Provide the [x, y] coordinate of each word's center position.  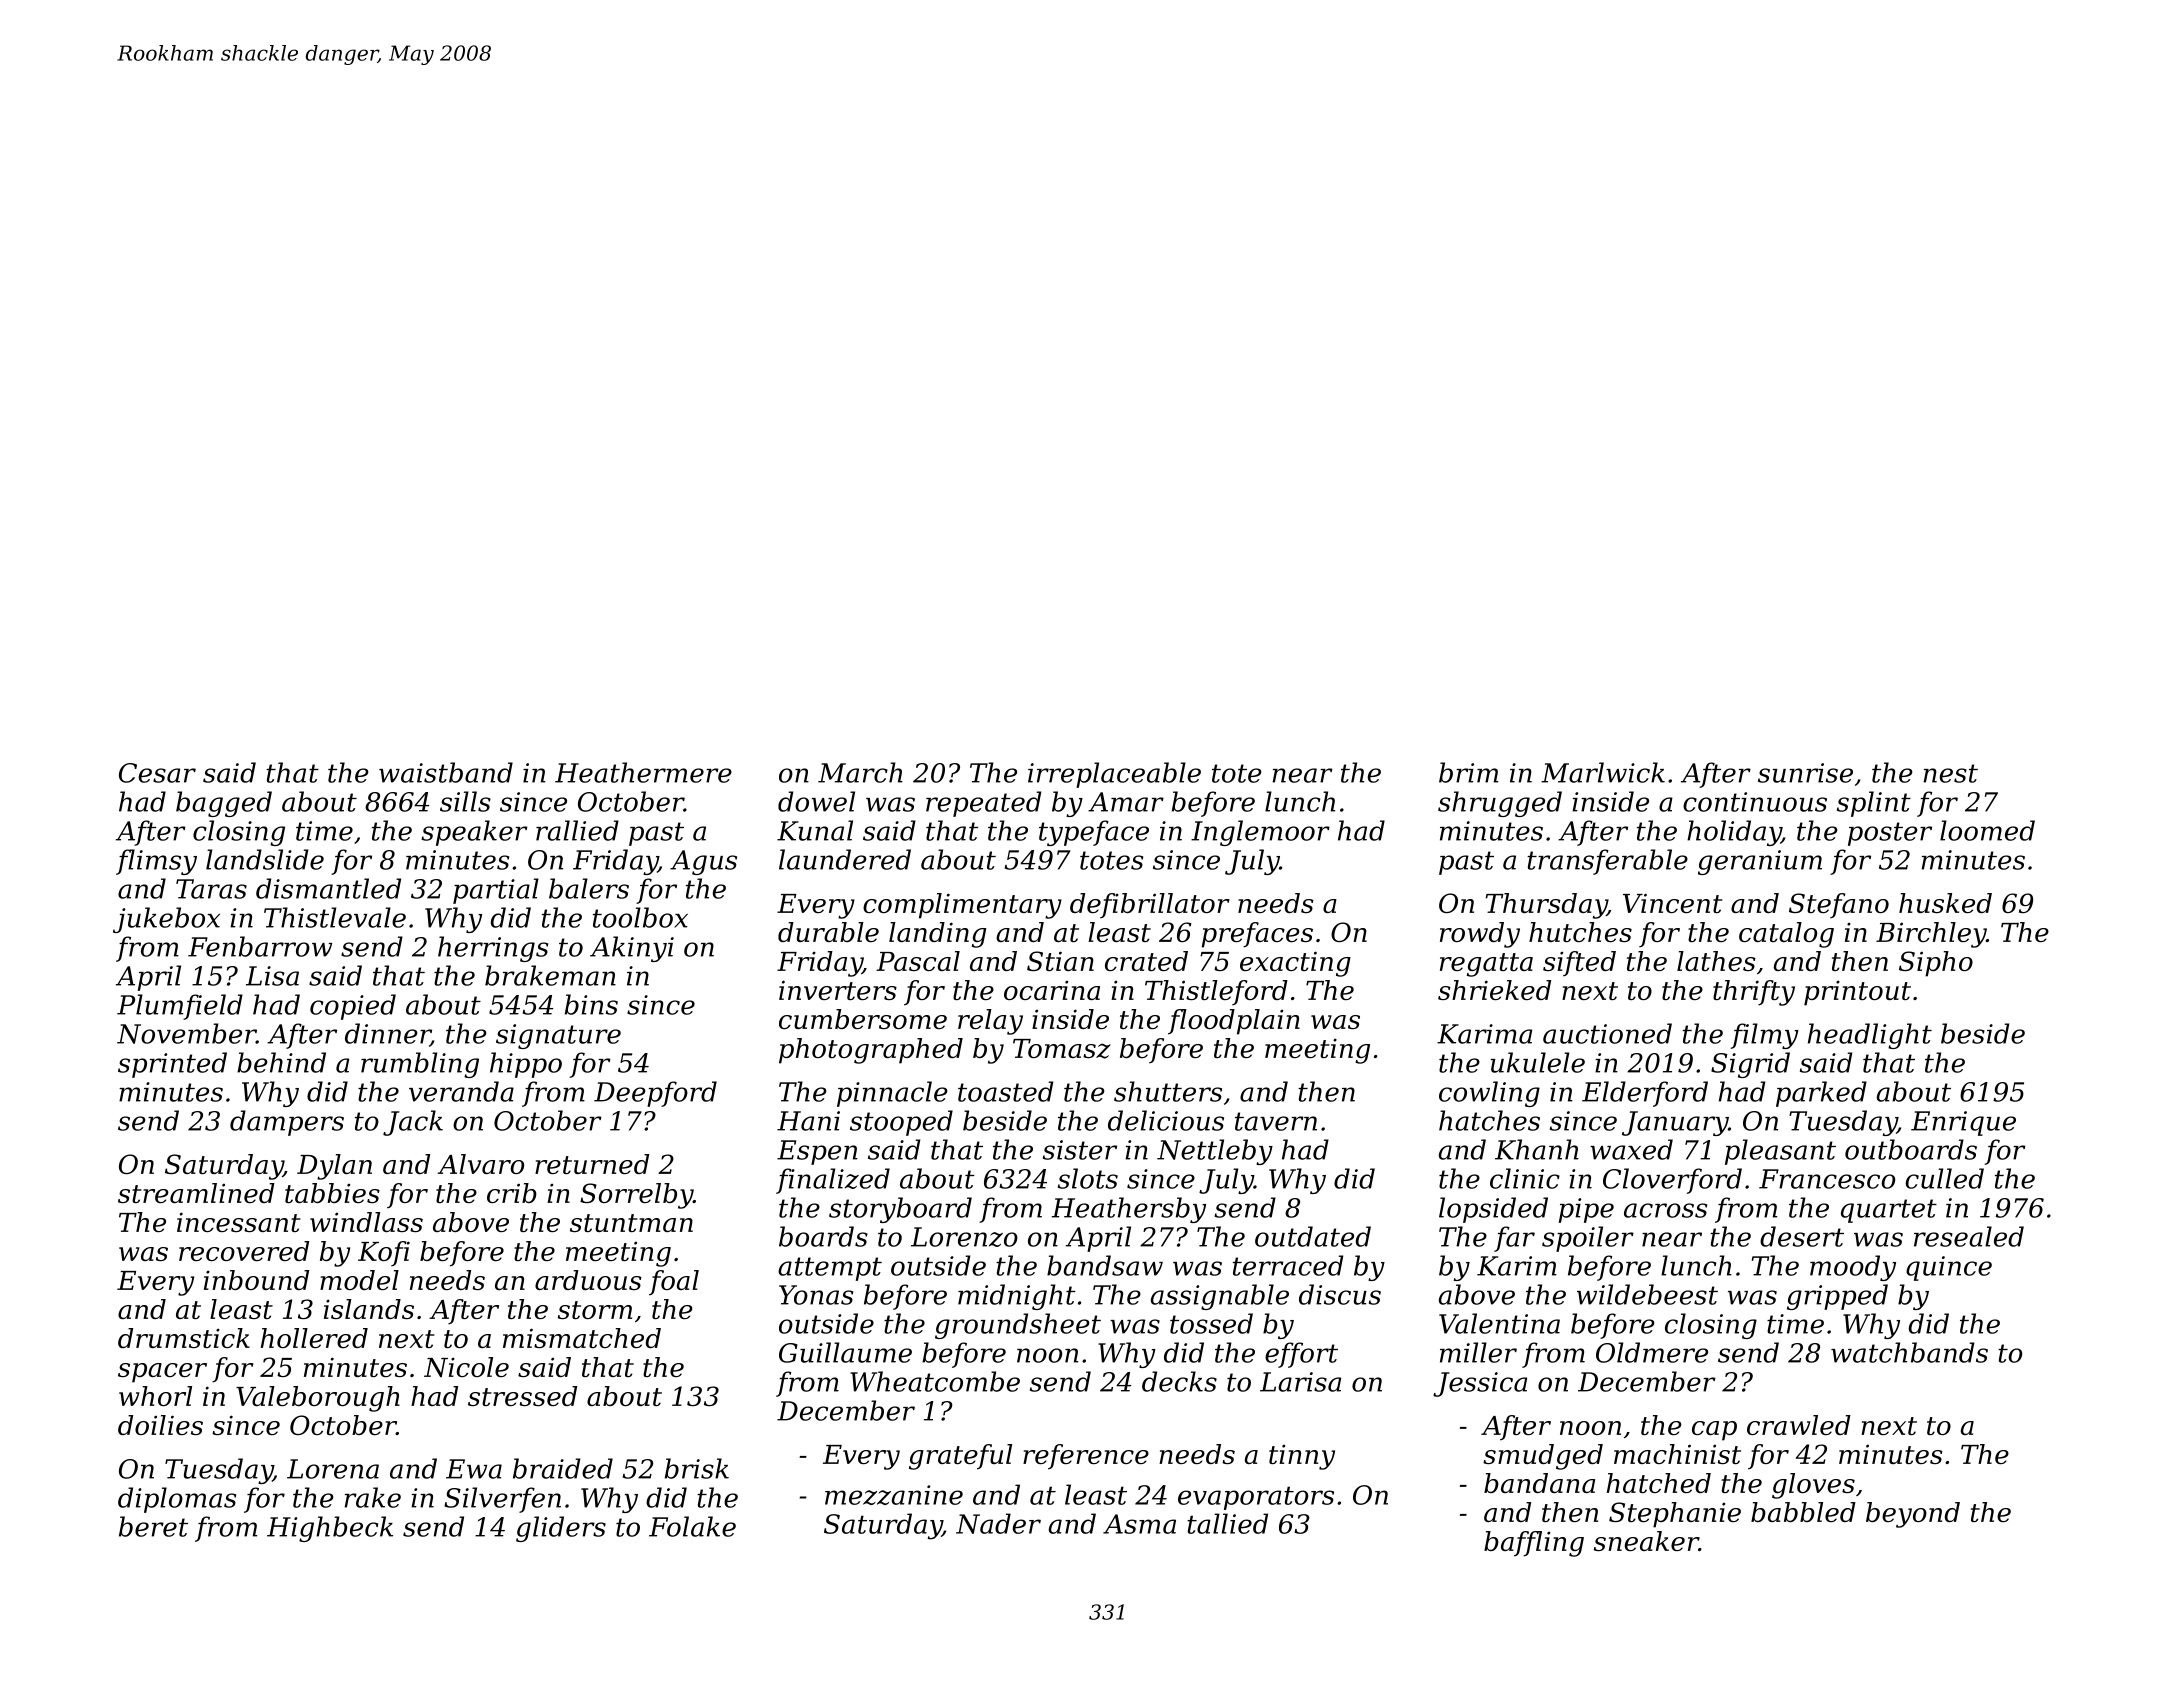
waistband [446, 772]
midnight [1017, 1297]
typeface [1094, 833]
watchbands [1909, 1352]
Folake [692, 1526]
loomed [1987, 830]
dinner [387, 1034]
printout [1857, 993]
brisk [697, 1468]
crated [1146, 961]
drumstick [184, 1338]
